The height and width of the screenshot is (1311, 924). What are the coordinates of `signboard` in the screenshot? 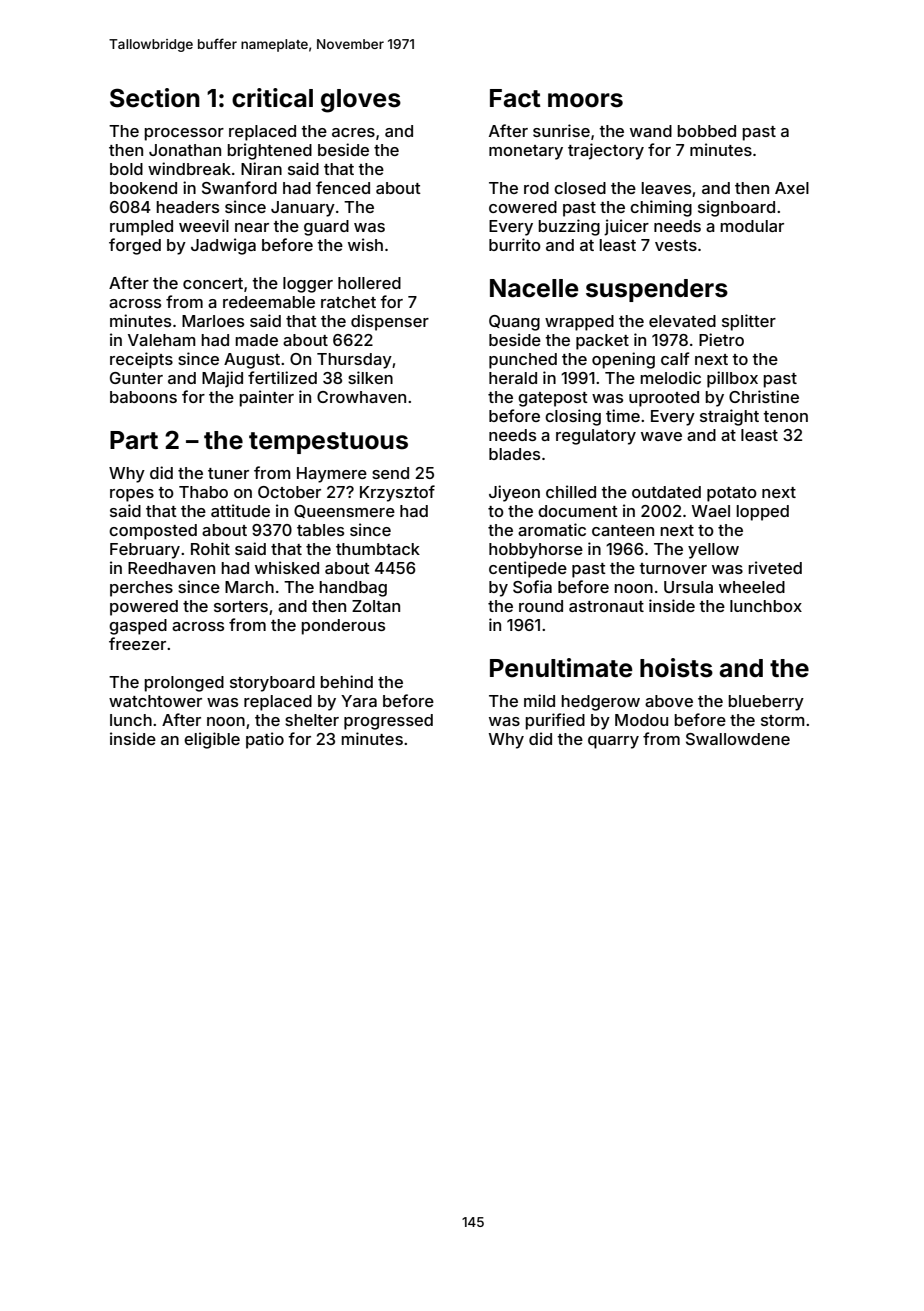 It's located at (736, 208).
